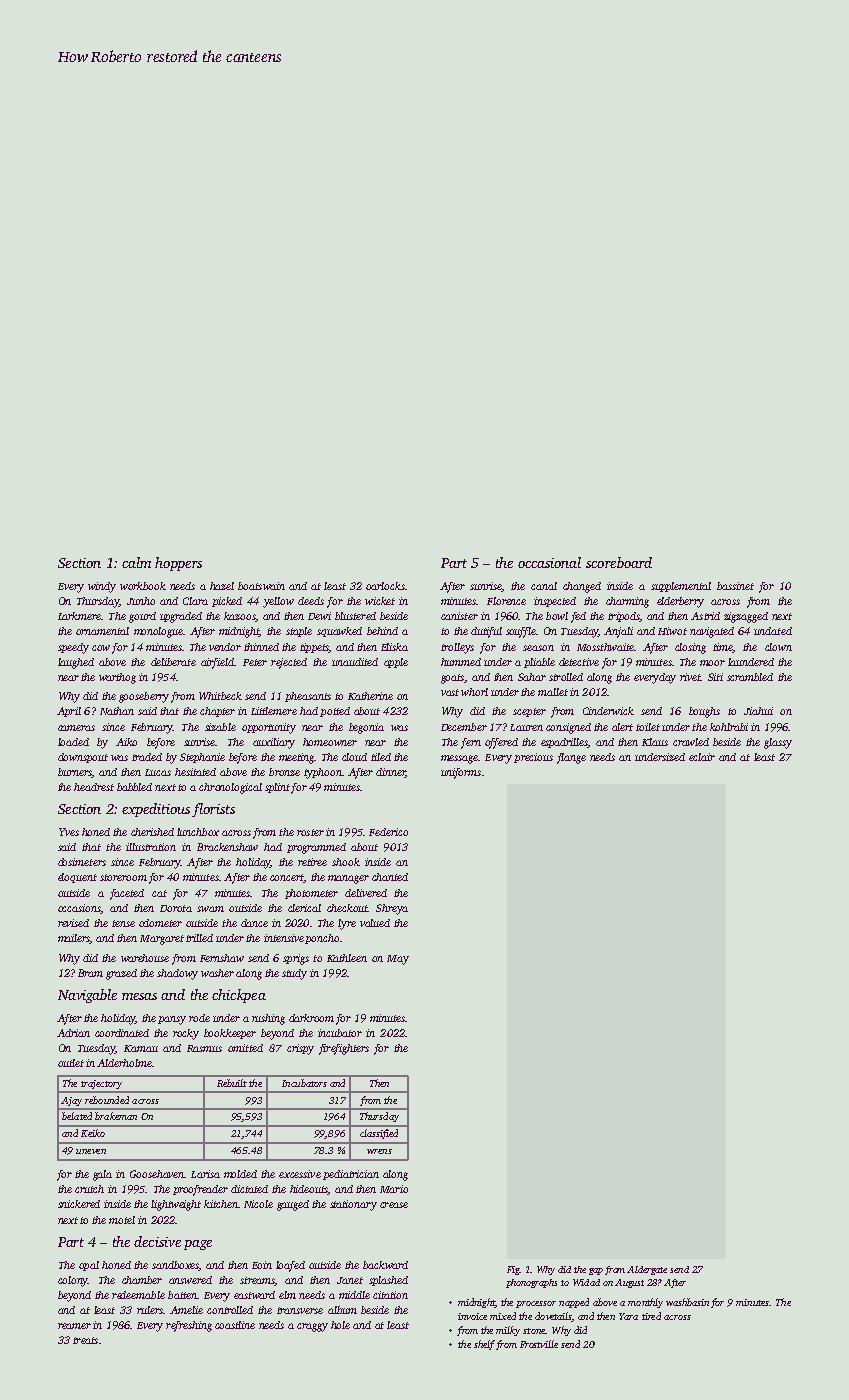 The image size is (849, 1400). What do you see at coordinates (85, 1340) in the screenshot?
I see `treats` at bounding box center [85, 1340].
